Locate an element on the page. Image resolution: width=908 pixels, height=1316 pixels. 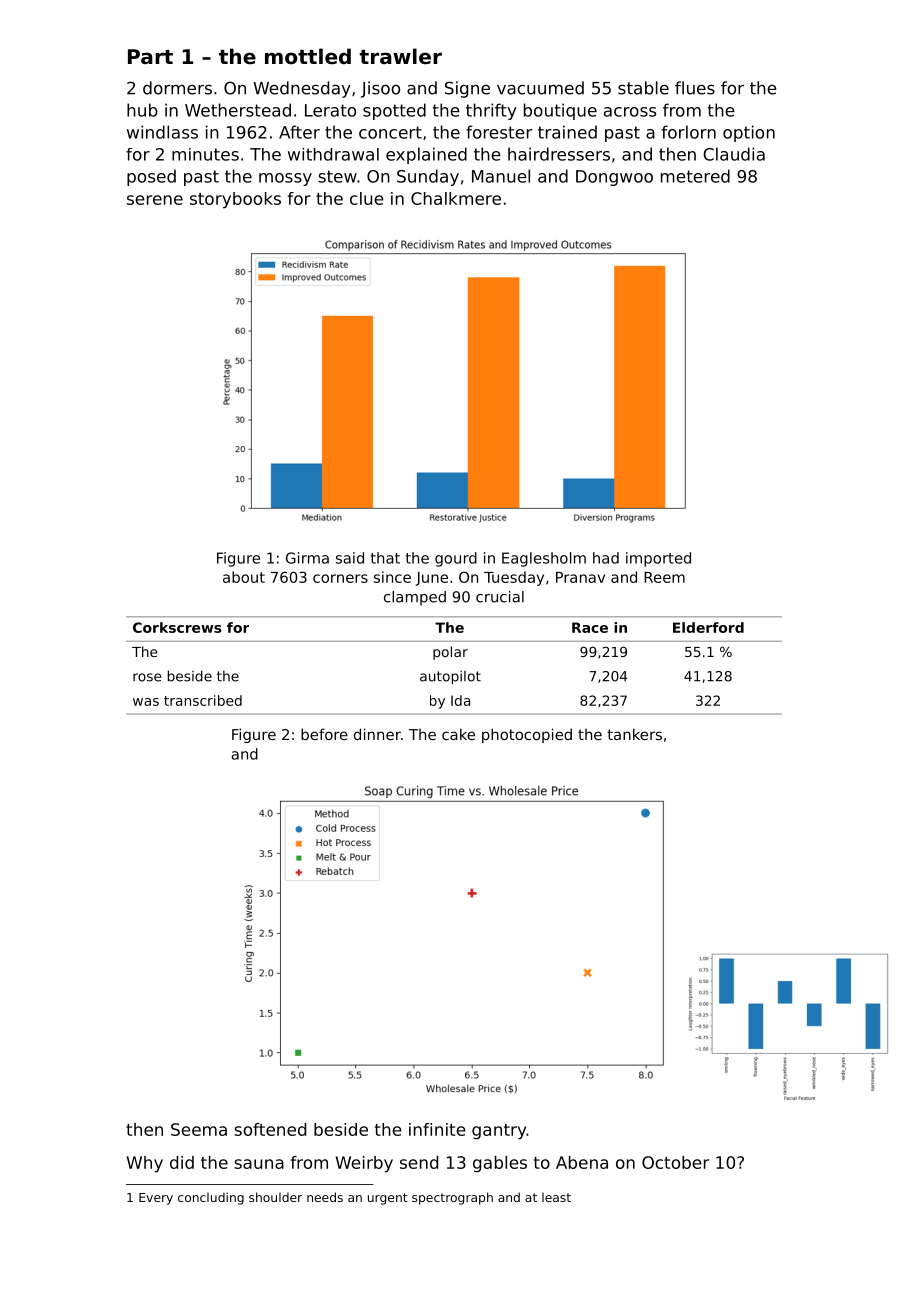
Race is located at coordinates (590, 627).
